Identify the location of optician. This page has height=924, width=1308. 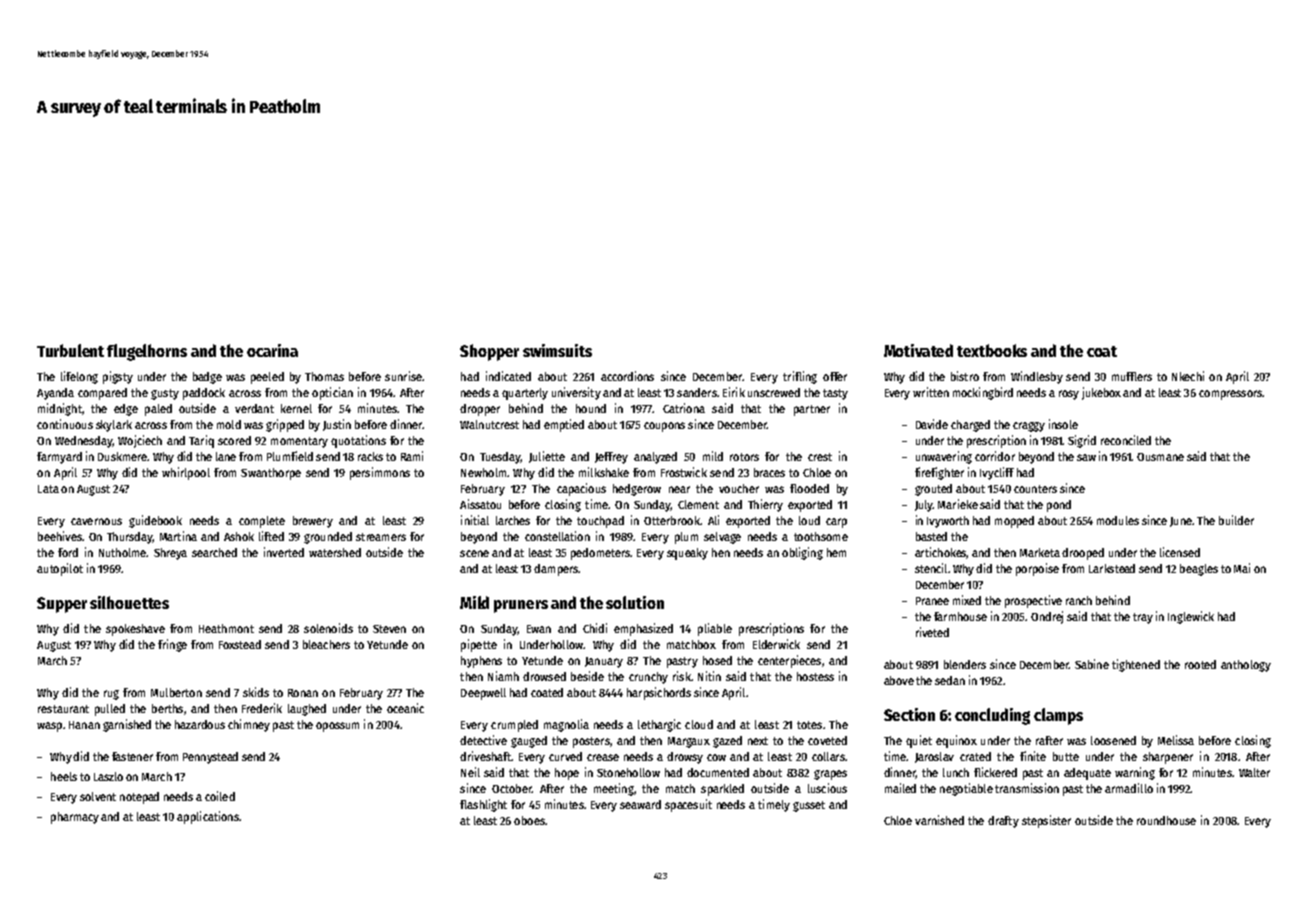
(332, 393).
